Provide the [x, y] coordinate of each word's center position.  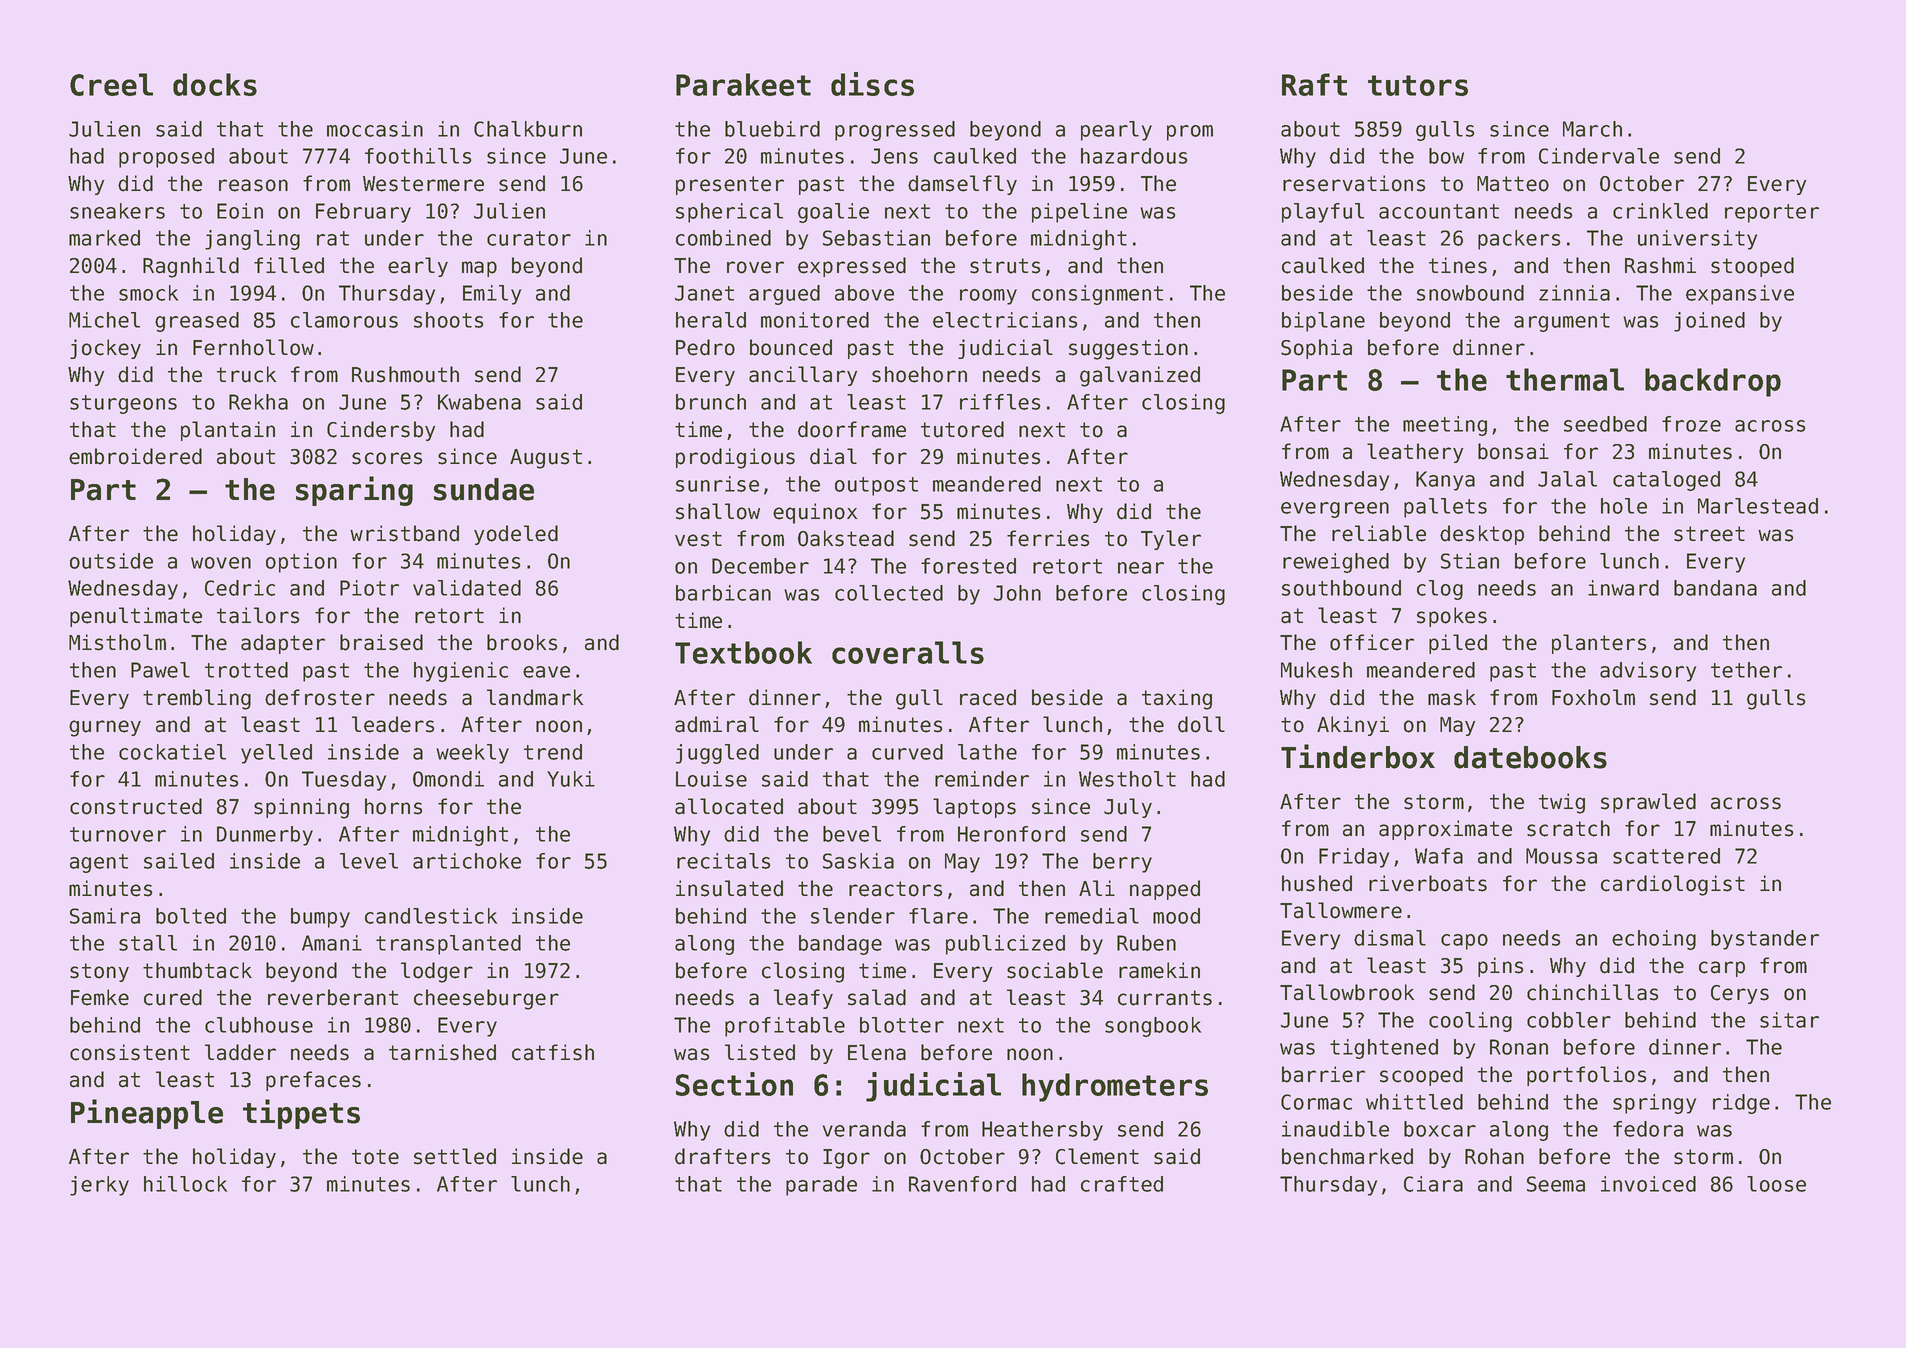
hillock [185, 1184]
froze [1691, 424]
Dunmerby [265, 836]
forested [968, 566]
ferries [1048, 538]
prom [1190, 133]
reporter [1772, 213]
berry [1122, 863]
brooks [522, 642]
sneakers [117, 211]
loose [1776, 1184]
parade [821, 1186]
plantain [228, 431]
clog [1440, 590]
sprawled [1648, 803]
